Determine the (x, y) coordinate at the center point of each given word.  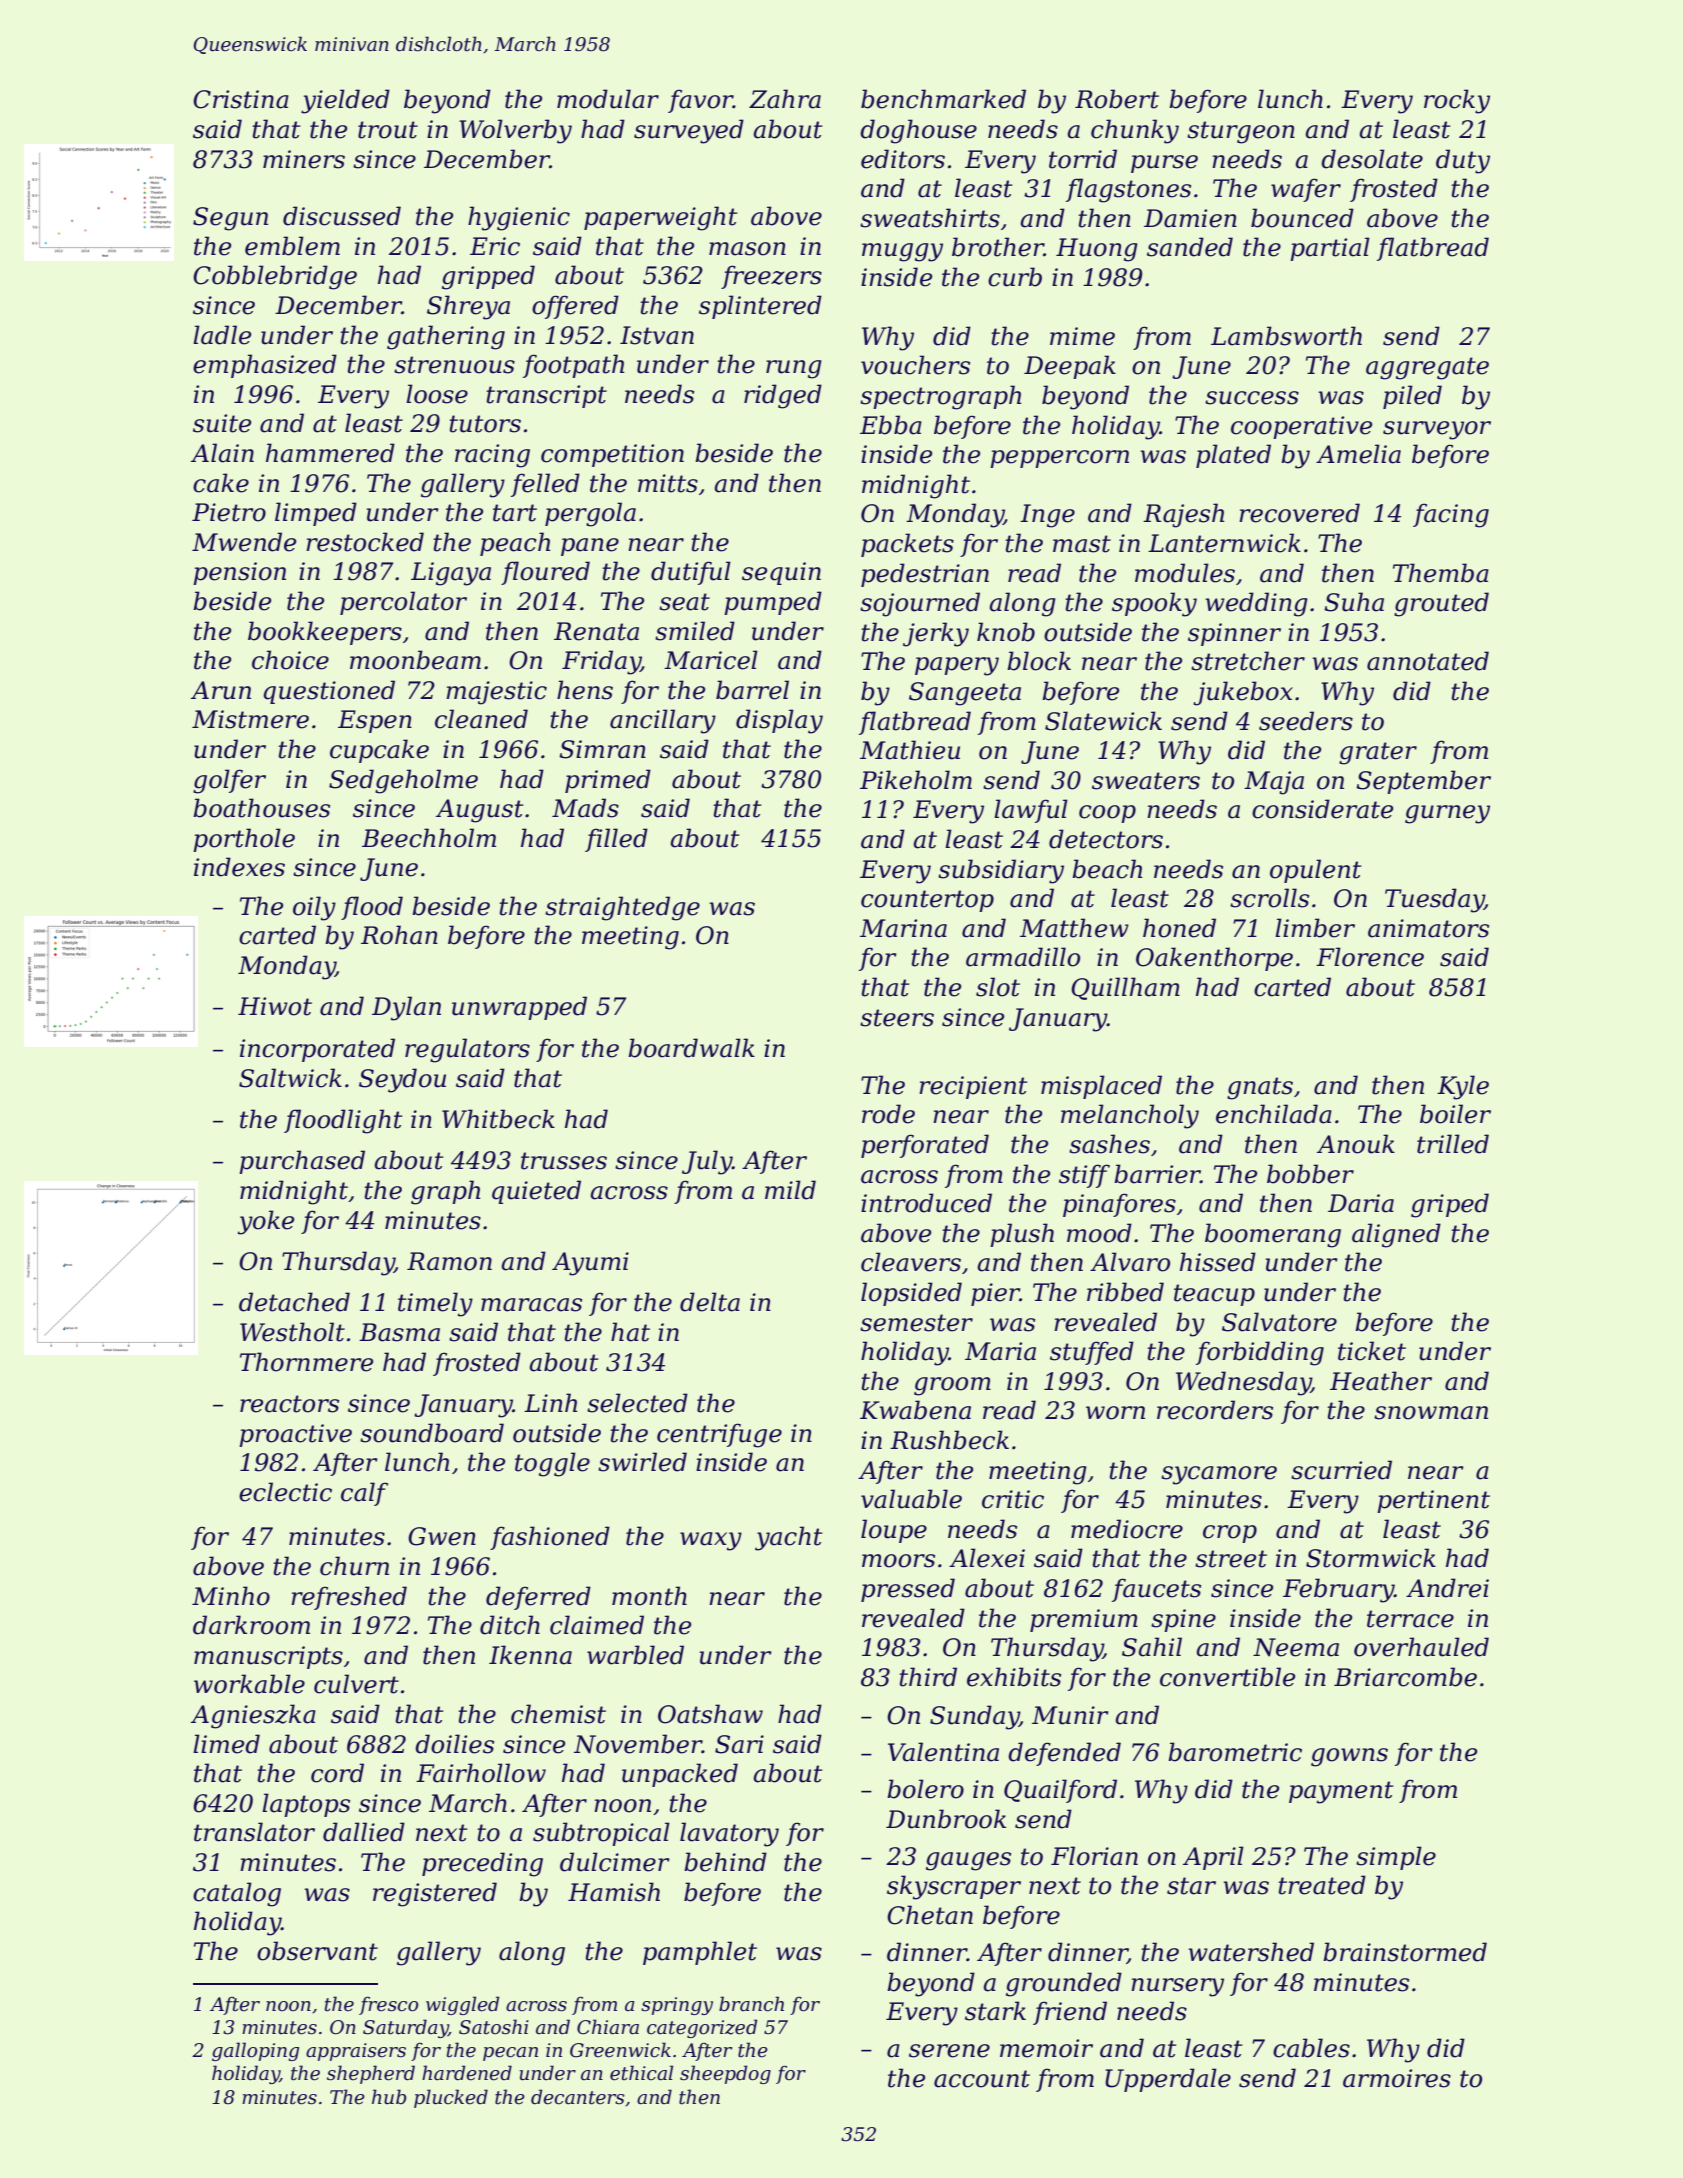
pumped (773, 603)
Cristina (241, 99)
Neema (1296, 1647)
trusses (564, 1161)
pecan (510, 2054)
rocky (1457, 101)
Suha (1354, 602)
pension (239, 573)
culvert (356, 1684)
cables (1311, 2048)
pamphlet (700, 1953)
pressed (908, 1590)
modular (608, 99)
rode (888, 1114)
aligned (1396, 1235)
